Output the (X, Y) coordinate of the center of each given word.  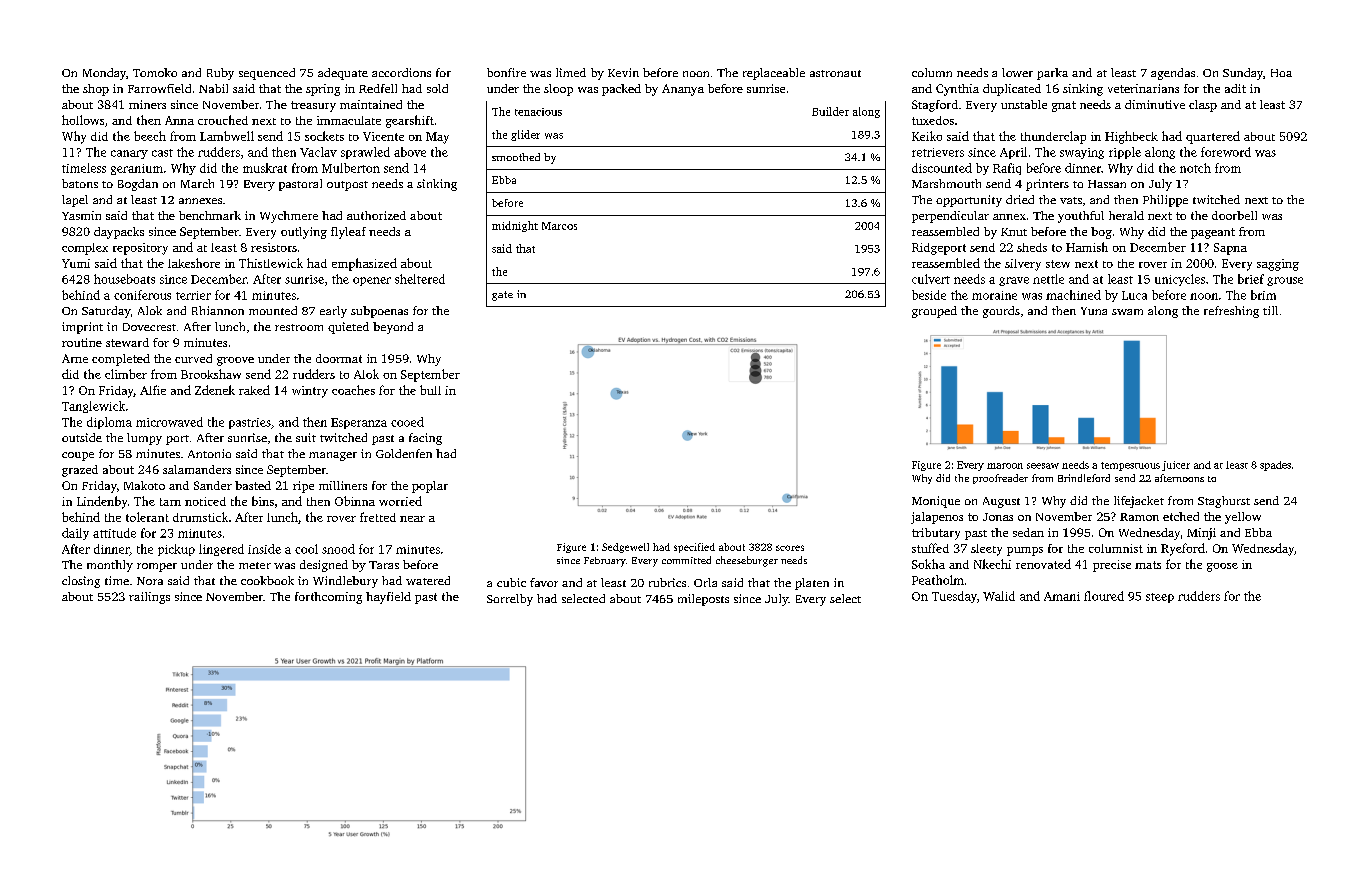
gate (502, 296)
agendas (1173, 74)
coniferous (142, 295)
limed (571, 72)
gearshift (410, 121)
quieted (348, 328)
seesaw (1043, 466)
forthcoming (328, 598)
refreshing (1231, 312)
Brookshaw (211, 374)
